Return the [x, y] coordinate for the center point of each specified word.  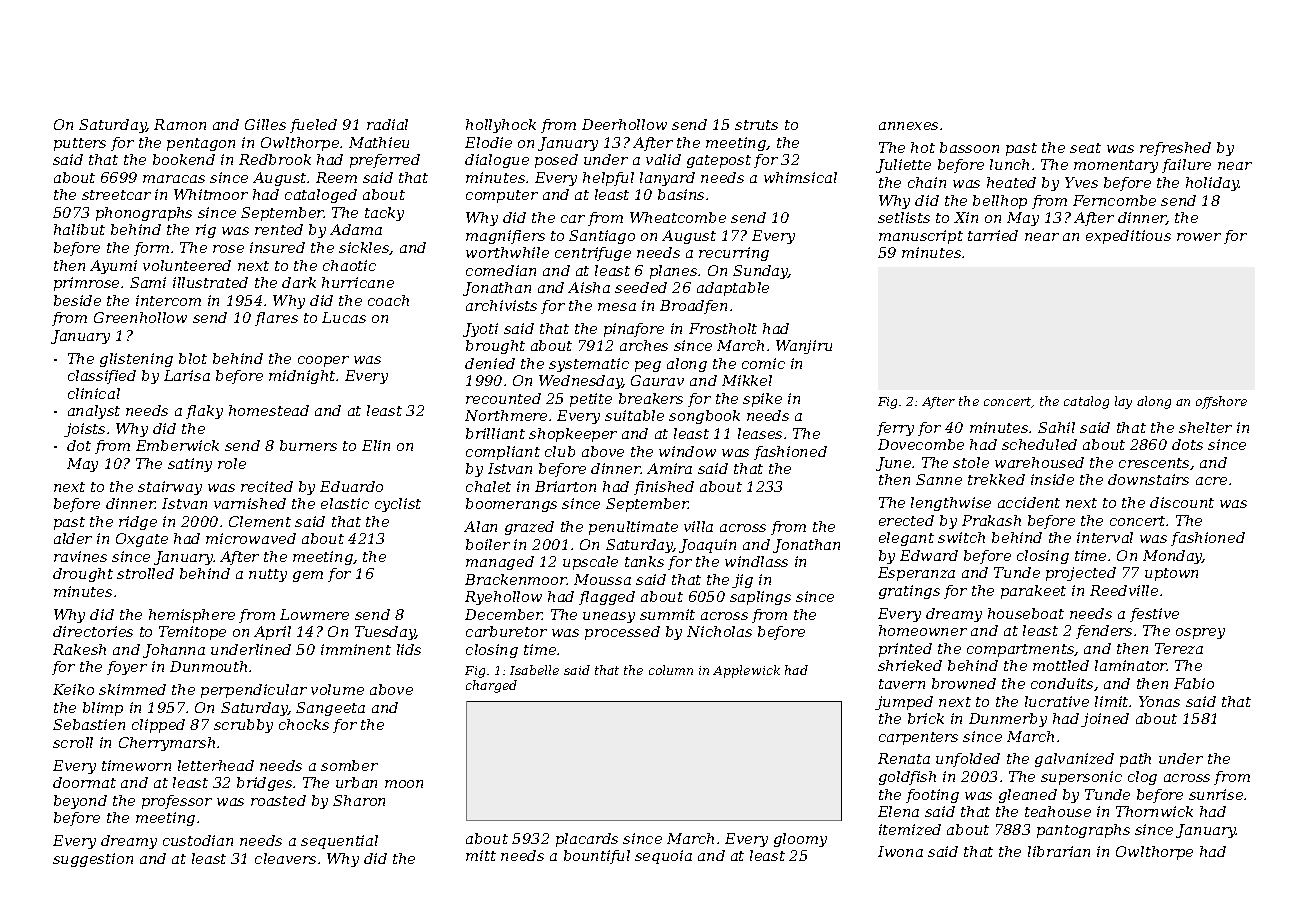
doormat [84, 782]
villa [698, 526]
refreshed [1175, 149]
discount [1182, 502]
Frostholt [723, 328]
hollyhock [501, 126]
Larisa [187, 375]
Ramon [180, 124]
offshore [1221, 402]
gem [308, 576]
